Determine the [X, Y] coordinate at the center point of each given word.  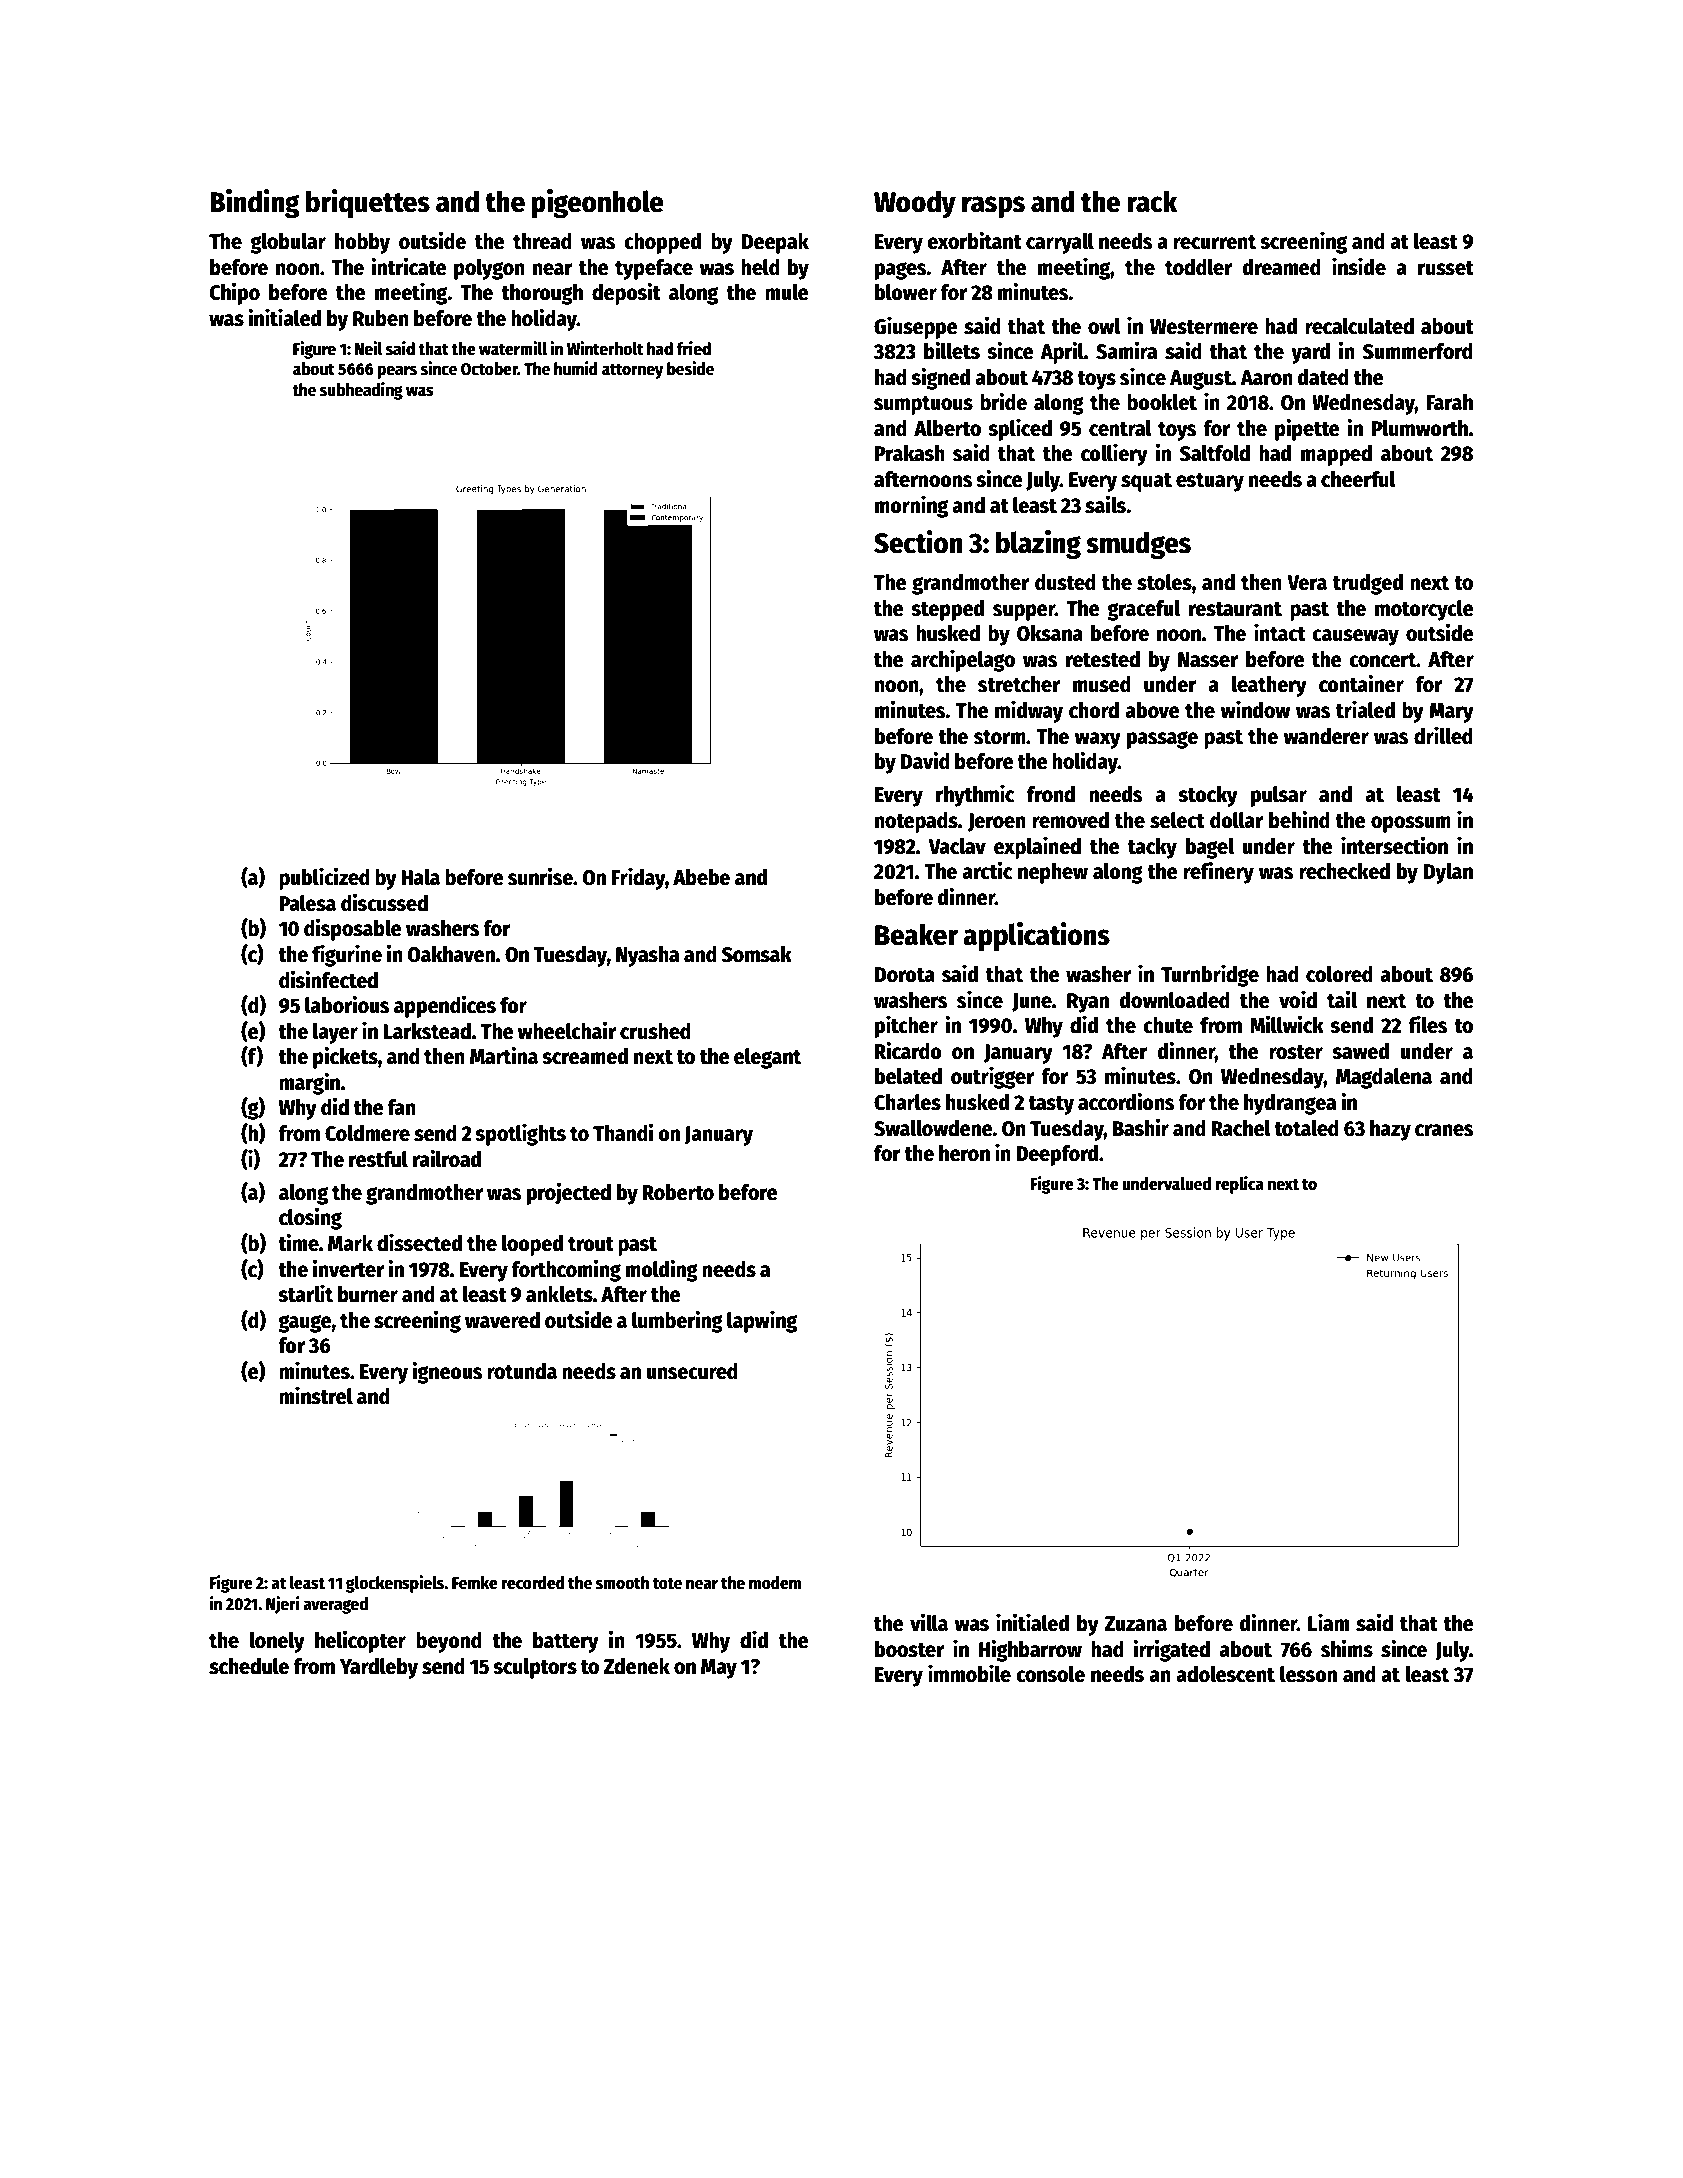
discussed [384, 902]
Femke [475, 1583]
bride [1003, 401]
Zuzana [1136, 1624]
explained [1037, 847]
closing [310, 1218]
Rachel [1241, 1128]
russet [1446, 268]
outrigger [992, 1077]
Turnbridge [1210, 975]
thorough [542, 294]
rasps [993, 207]
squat [1146, 482]
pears [397, 372]
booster [909, 1649]
